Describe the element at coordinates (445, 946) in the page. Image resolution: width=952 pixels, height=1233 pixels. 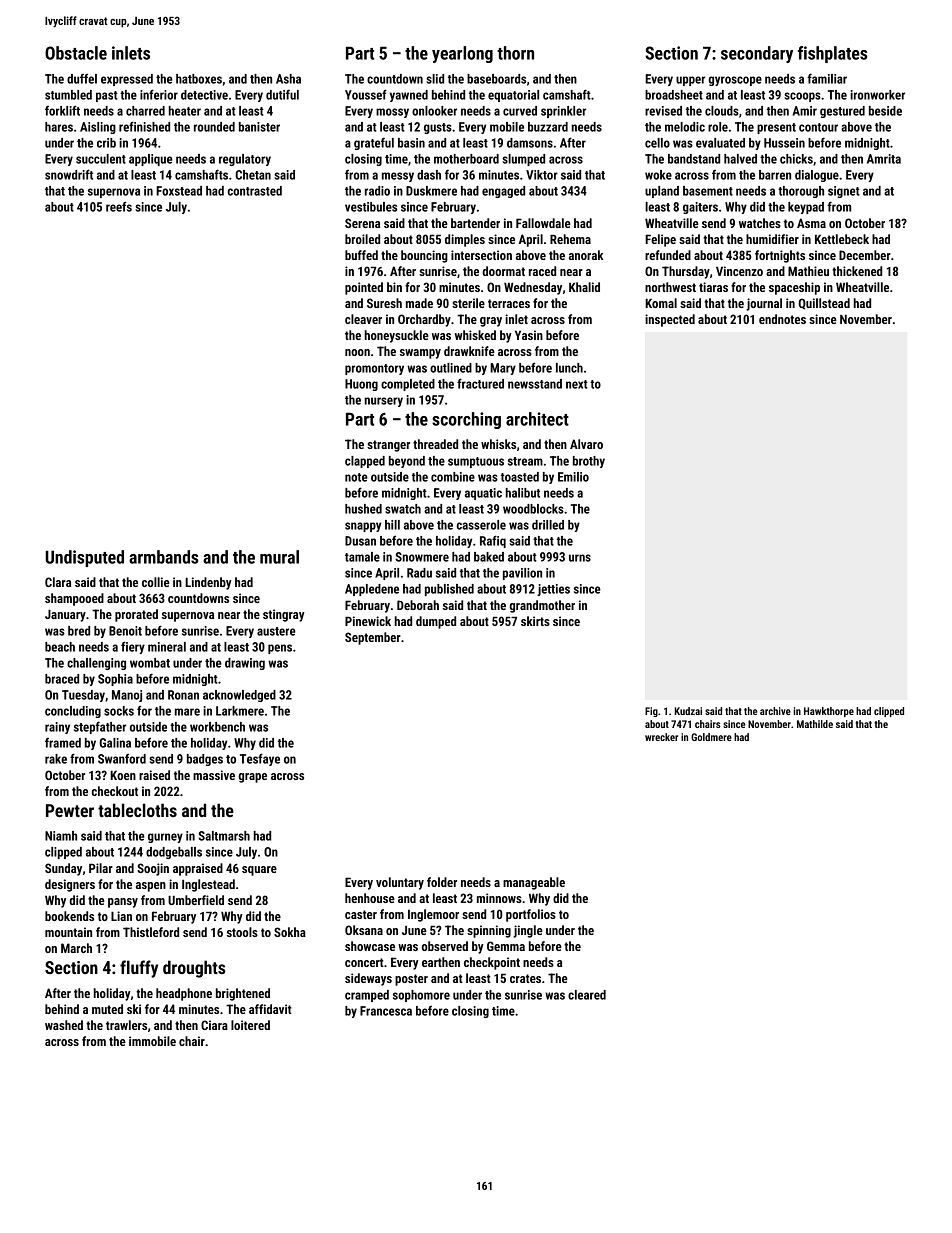
I see `observed` at that location.
